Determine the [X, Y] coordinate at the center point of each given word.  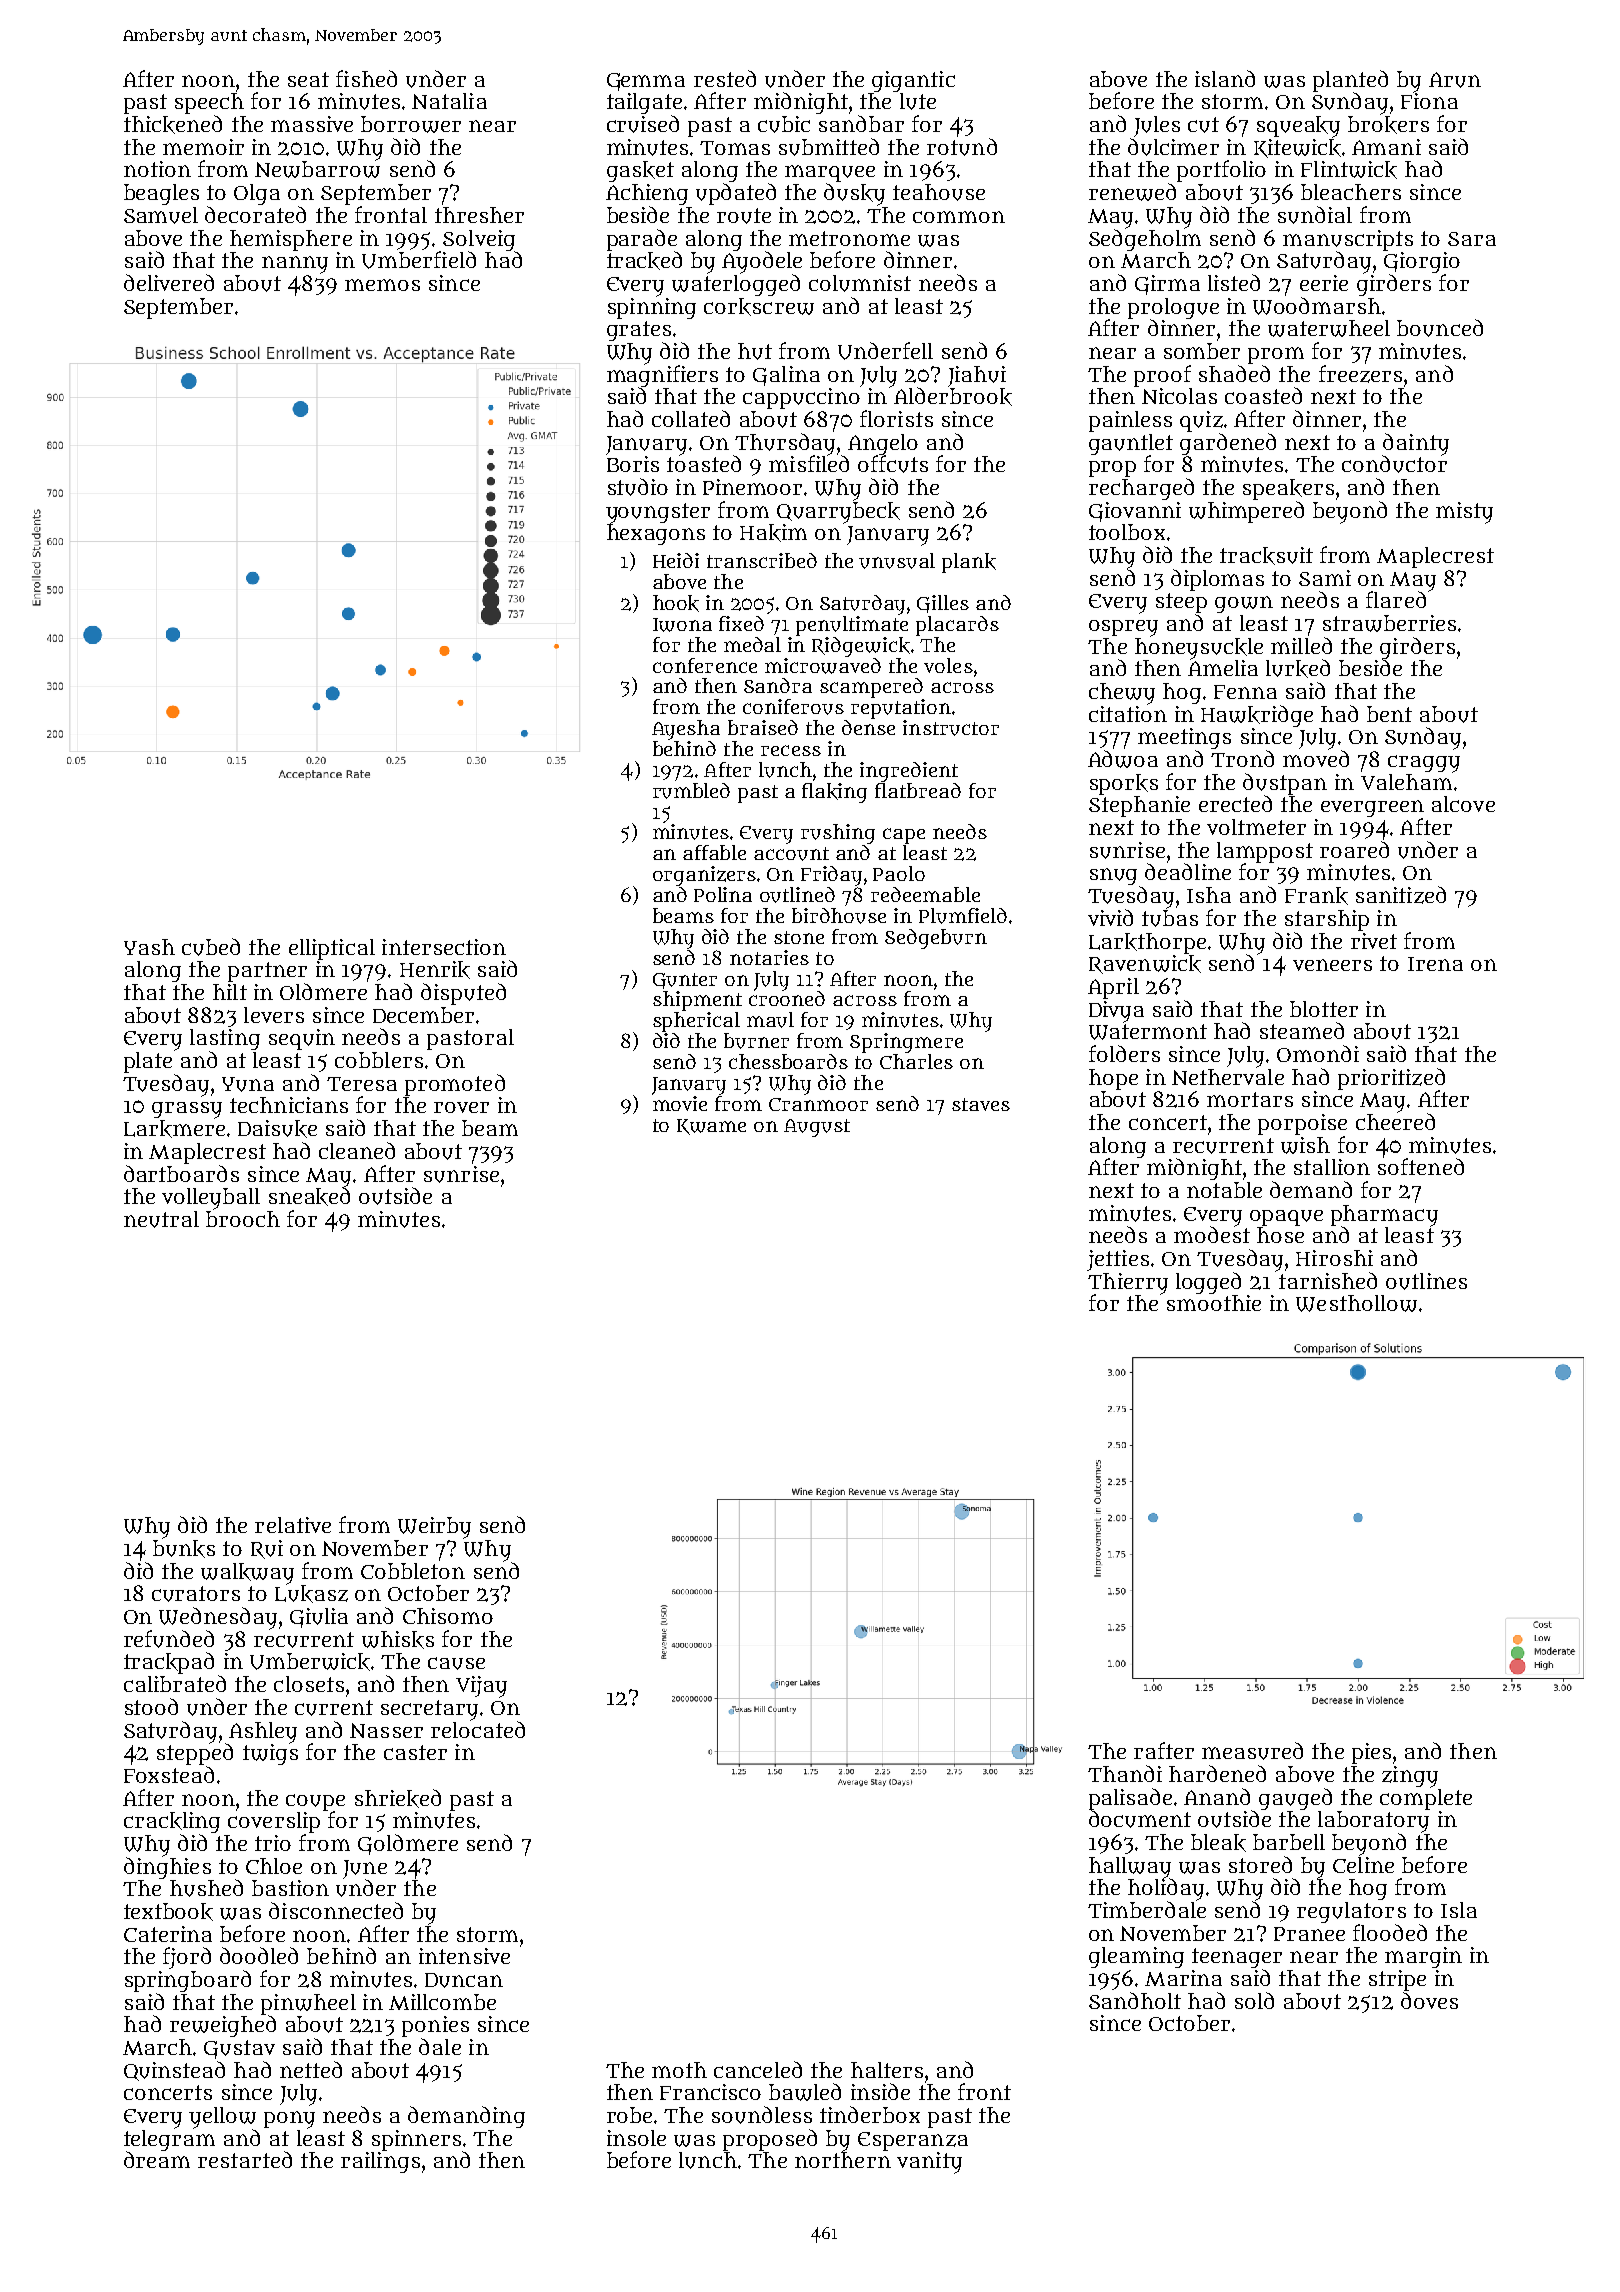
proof [1162, 376]
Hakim [773, 533]
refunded [169, 1639]
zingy [1410, 1777]
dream [157, 2159]
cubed [211, 947]
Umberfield [419, 260]
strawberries [1389, 623]
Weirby [434, 1528]
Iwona [682, 625]
